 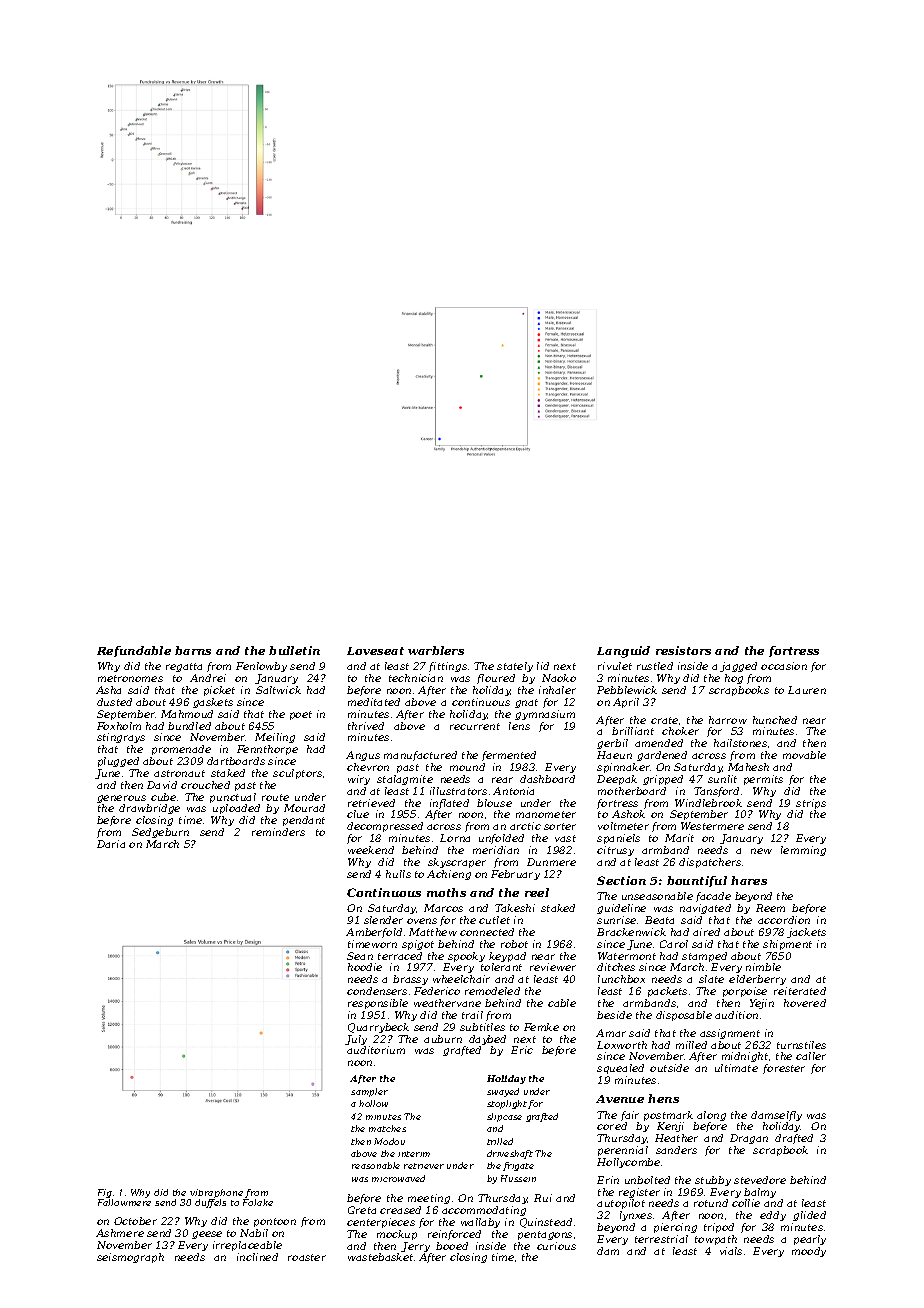 I want to click on inflated, so click(x=449, y=804).
